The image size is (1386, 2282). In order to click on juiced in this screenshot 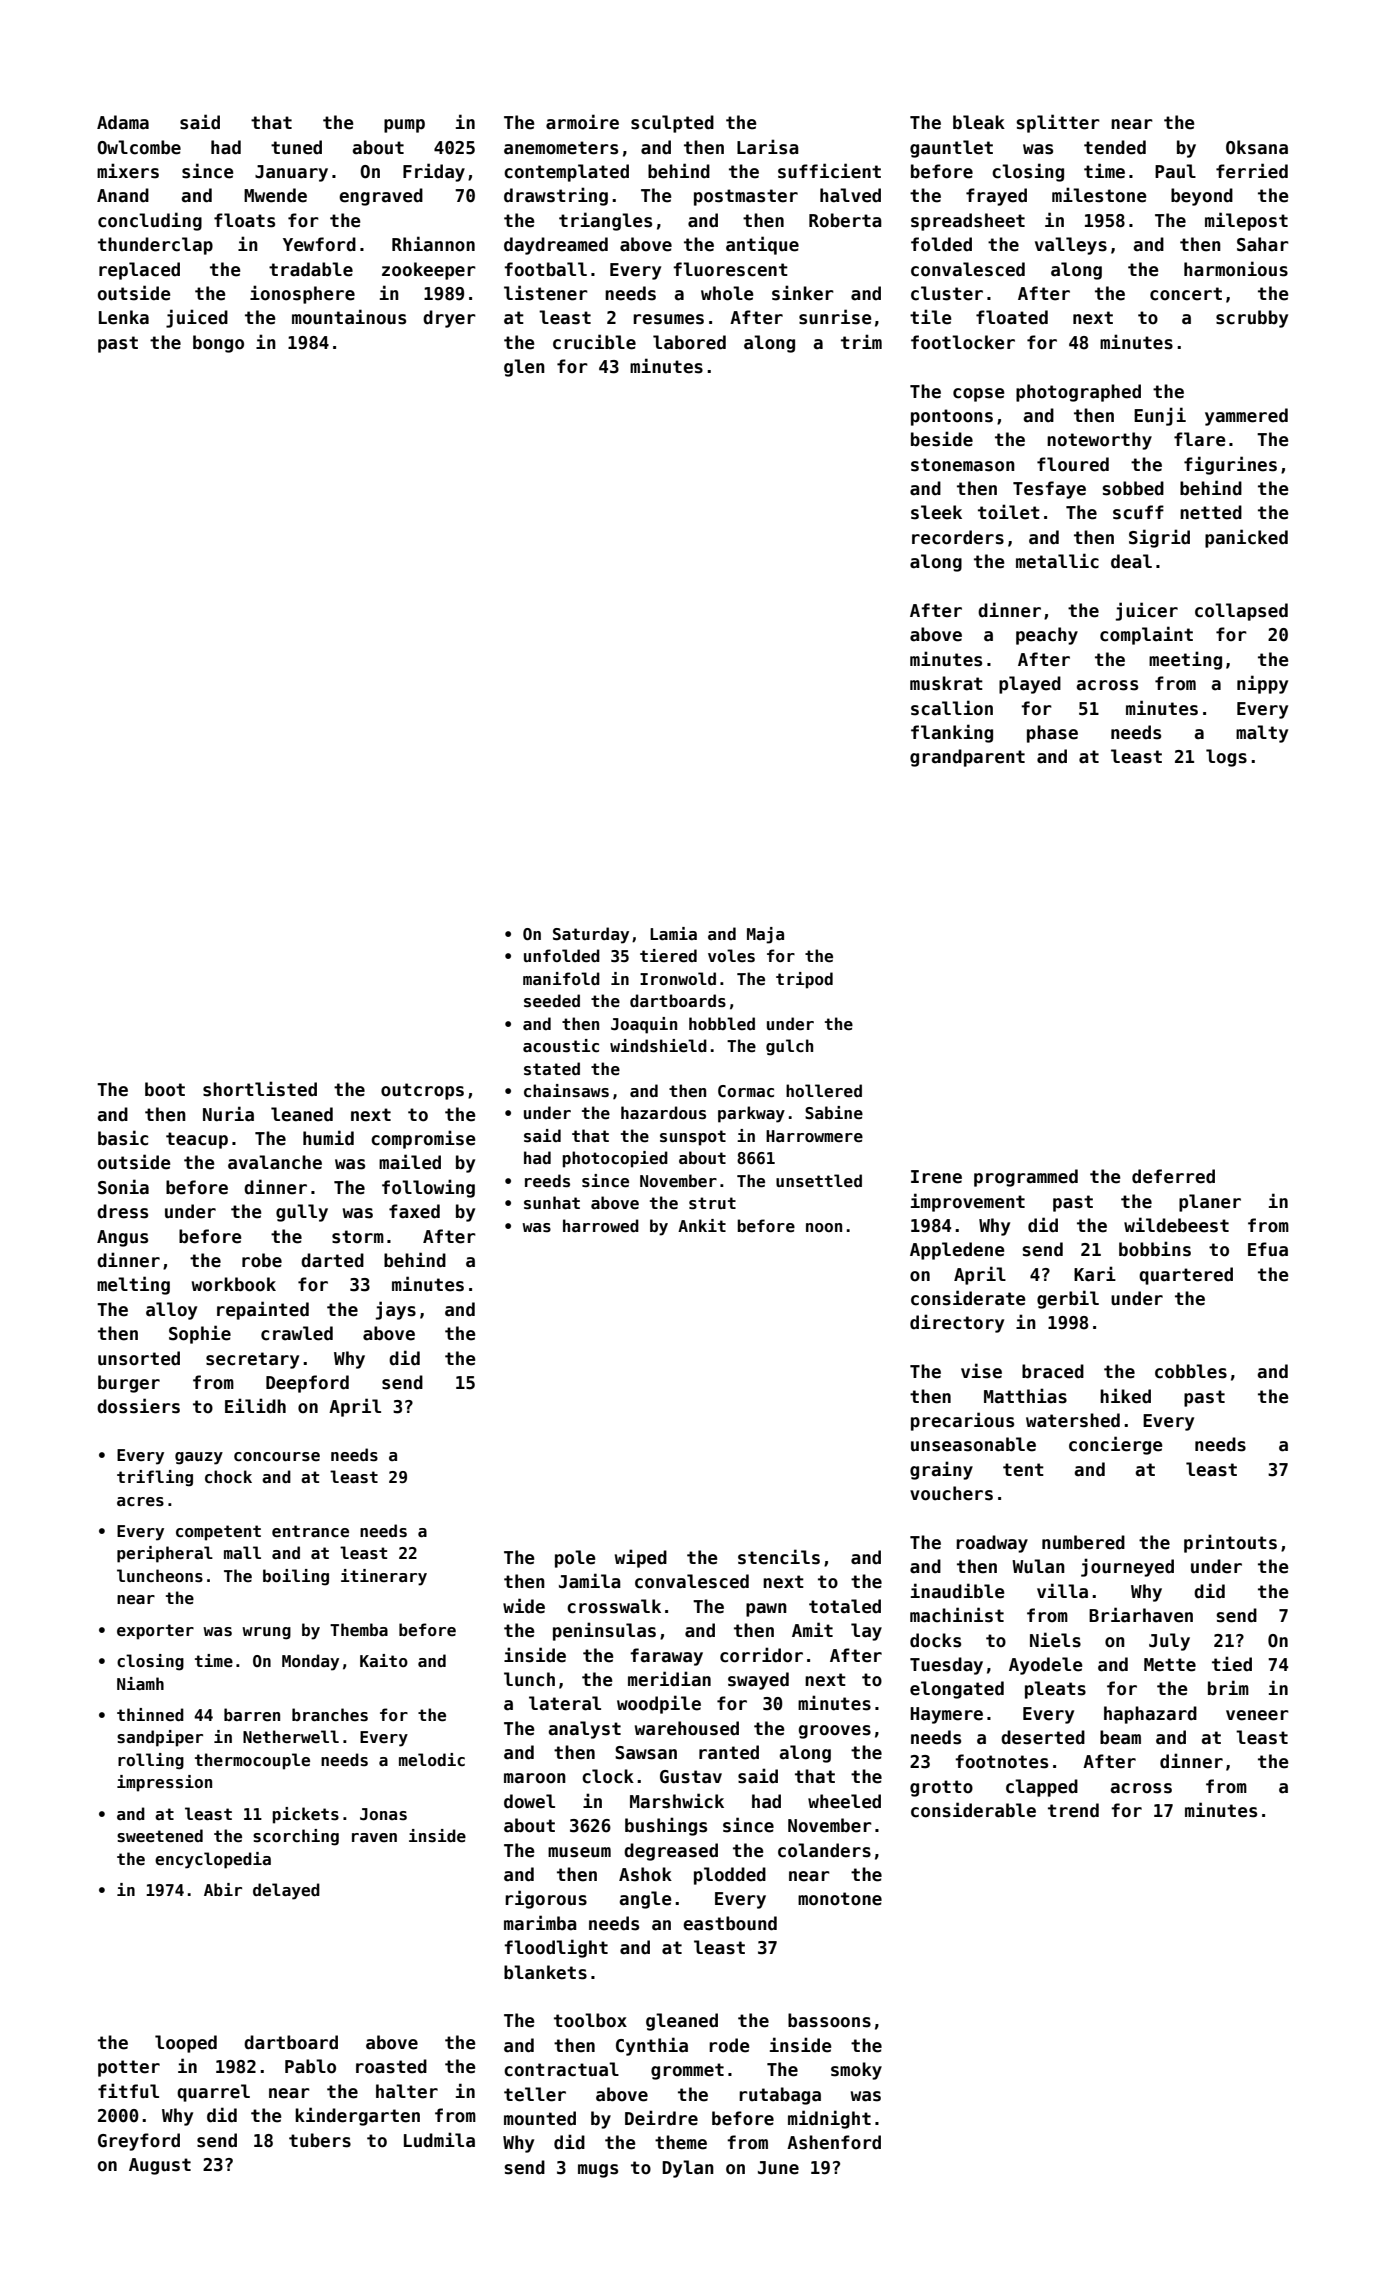, I will do `click(197, 318)`.
